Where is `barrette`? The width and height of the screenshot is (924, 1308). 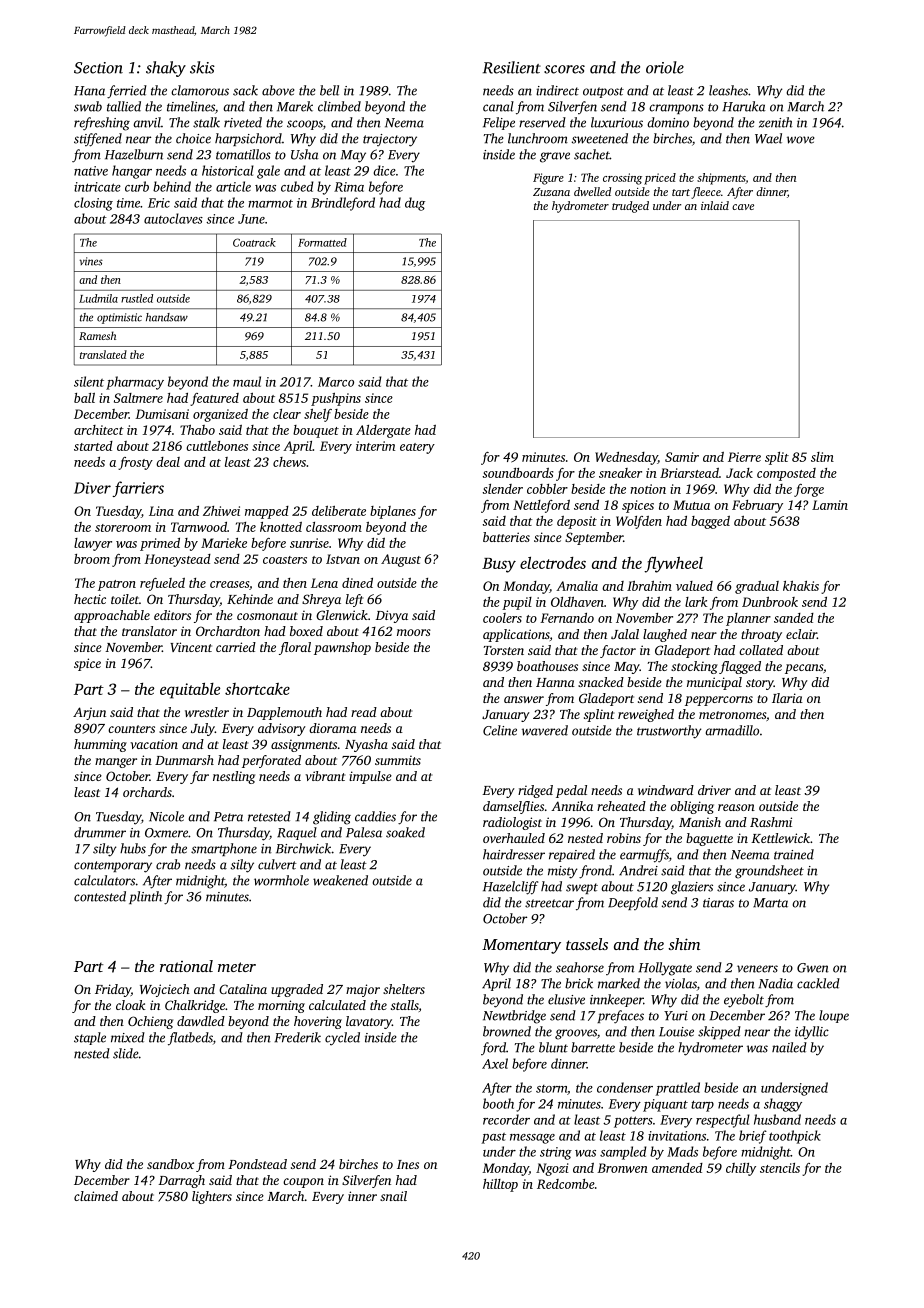 barrette is located at coordinates (593, 1047).
